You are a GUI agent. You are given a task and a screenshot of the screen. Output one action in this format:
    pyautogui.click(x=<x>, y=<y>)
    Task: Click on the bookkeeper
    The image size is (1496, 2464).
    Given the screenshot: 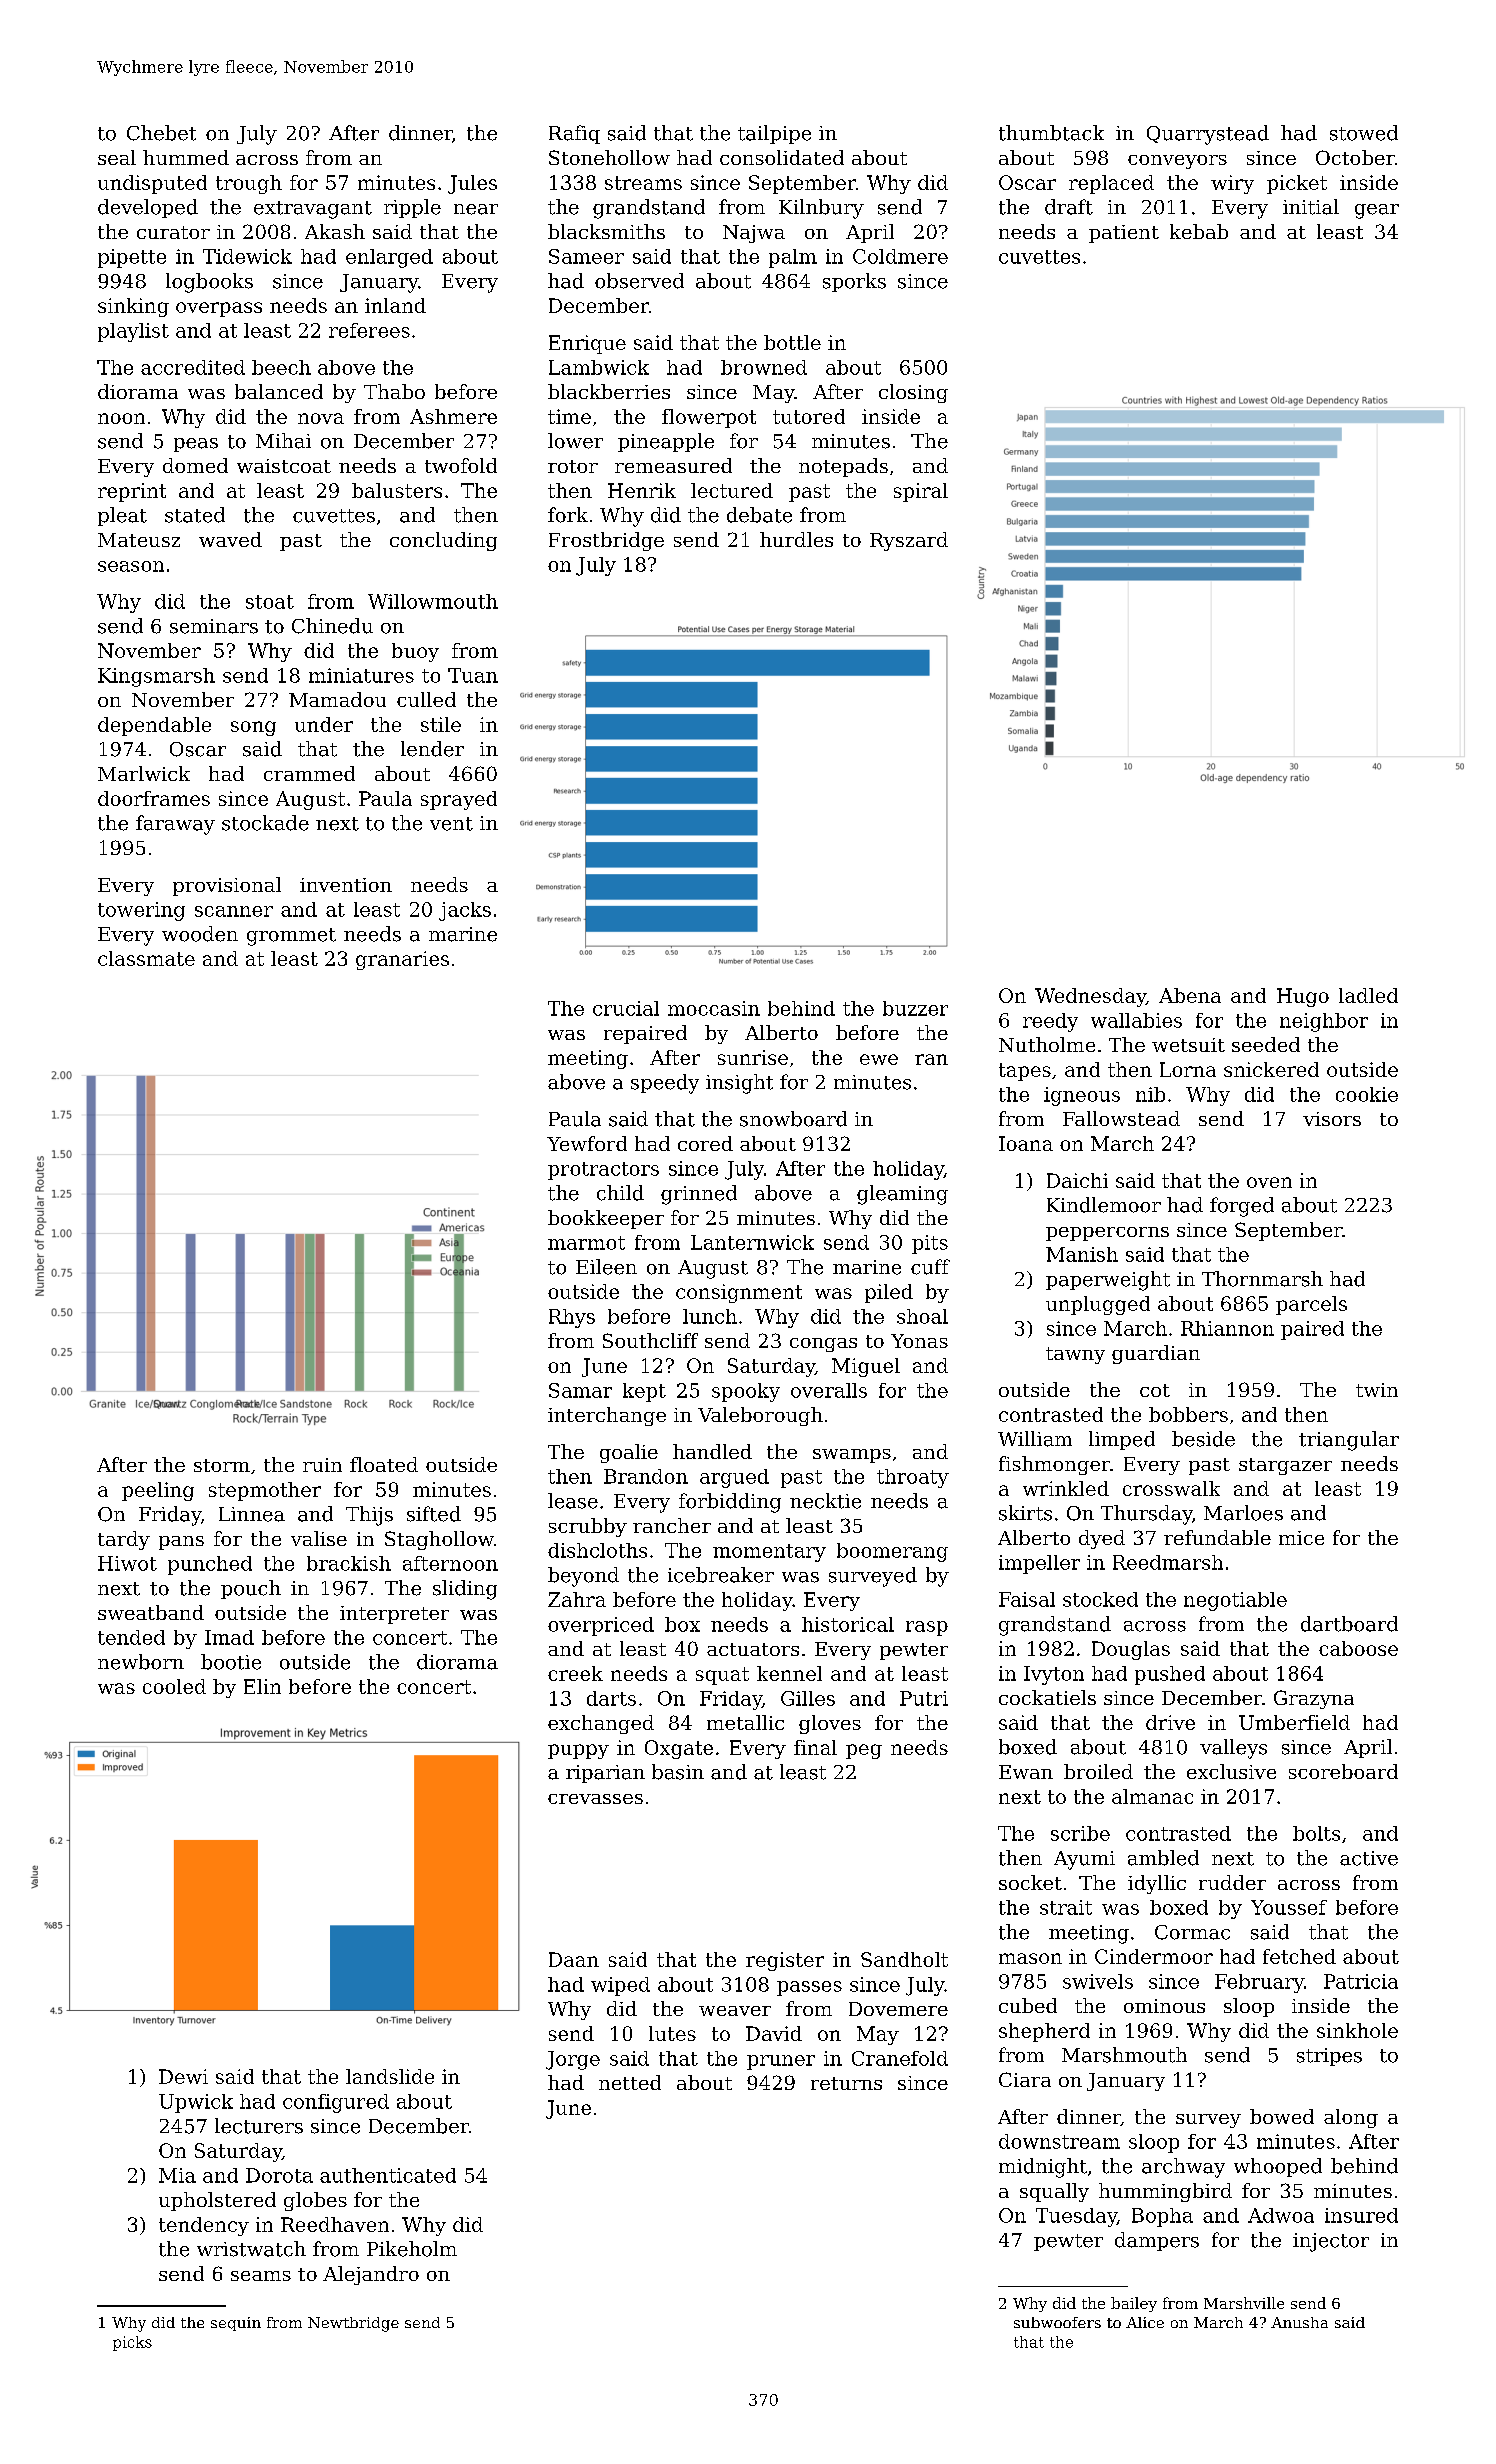 What is the action you would take?
    pyautogui.click(x=606, y=1219)
